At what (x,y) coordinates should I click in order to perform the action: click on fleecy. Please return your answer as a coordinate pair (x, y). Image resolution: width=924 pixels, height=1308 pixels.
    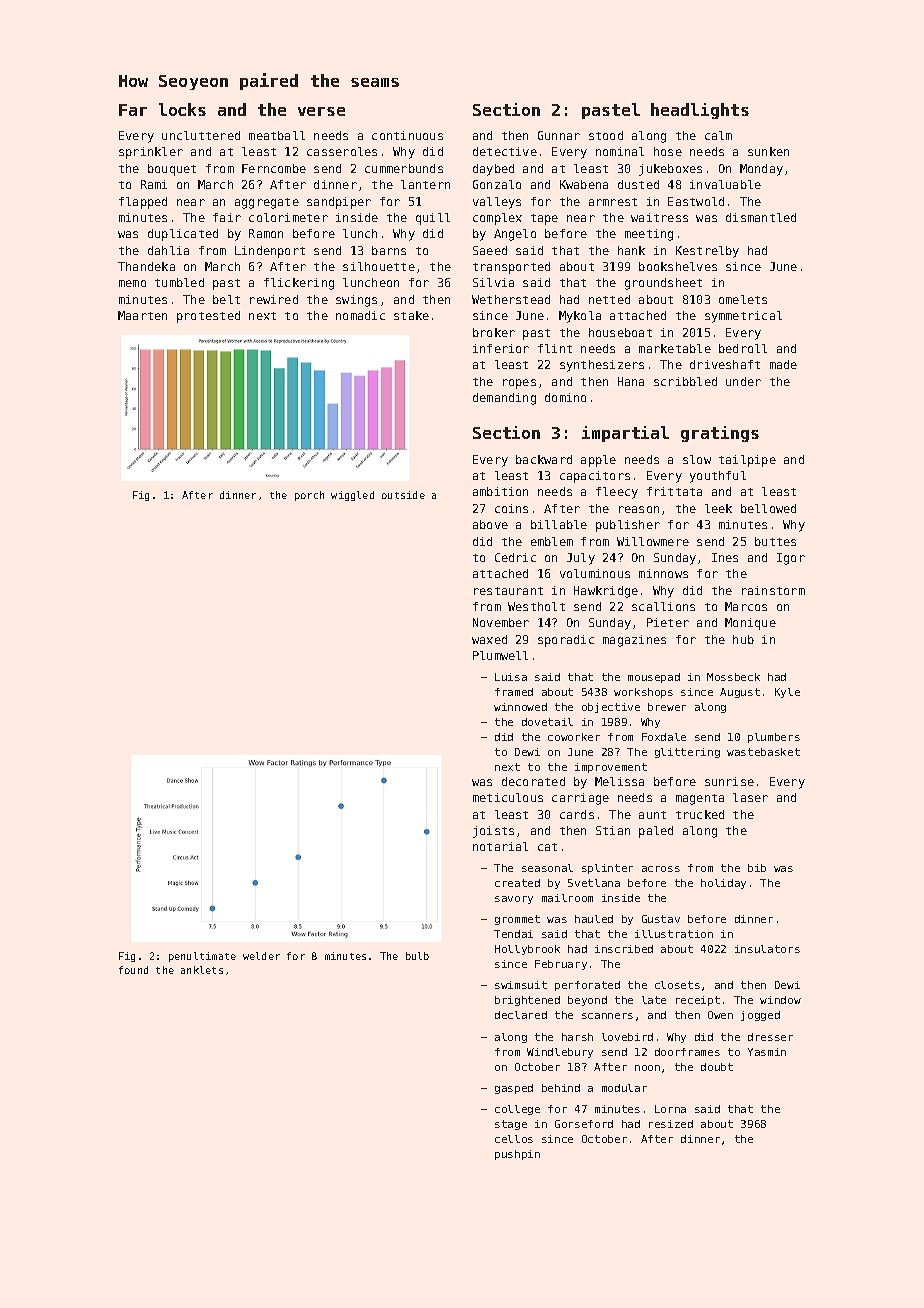
    Looking at the image, I should click on (617, 493).
